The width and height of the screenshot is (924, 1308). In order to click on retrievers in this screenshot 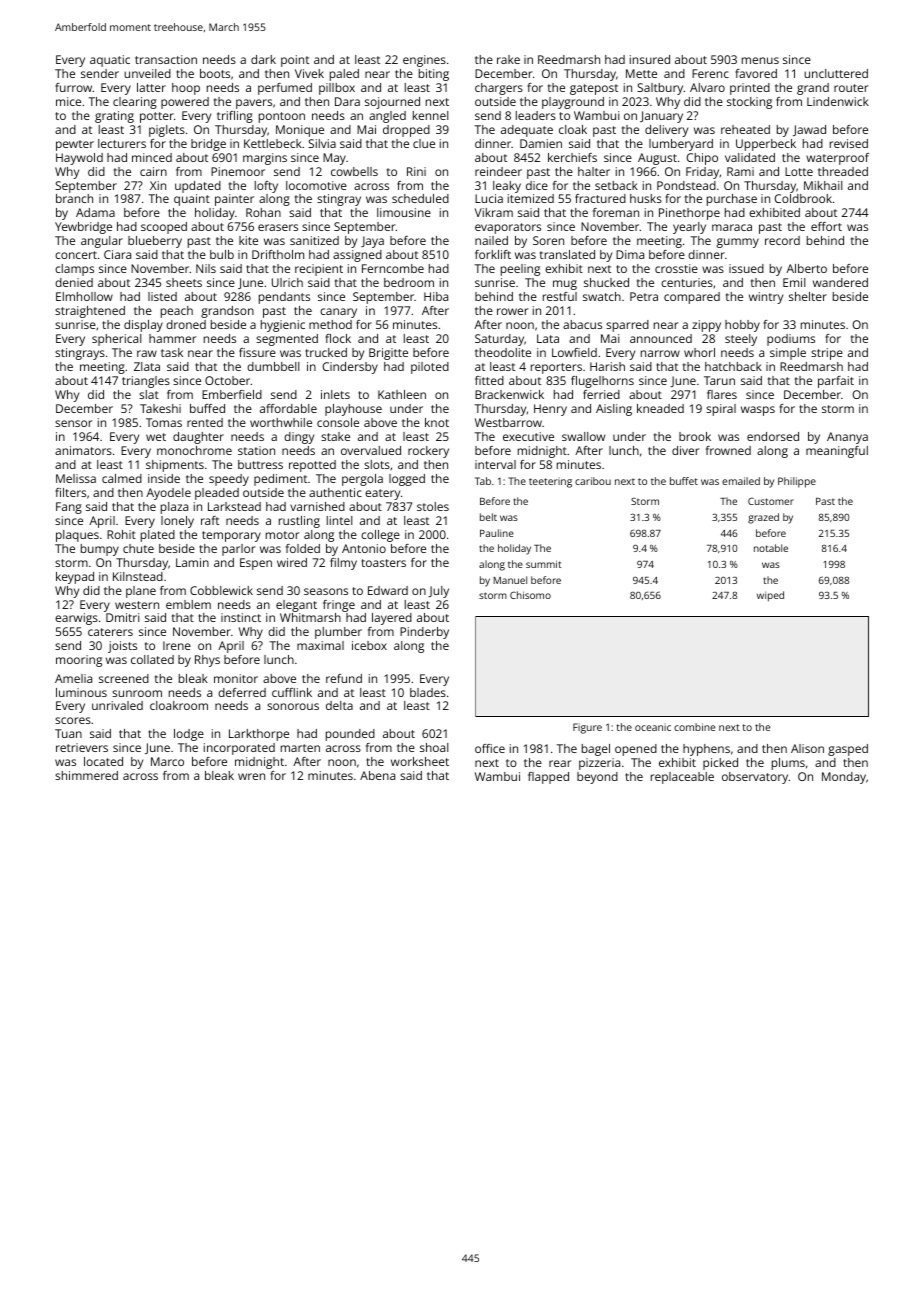, I will do `click(82, 747)`.
